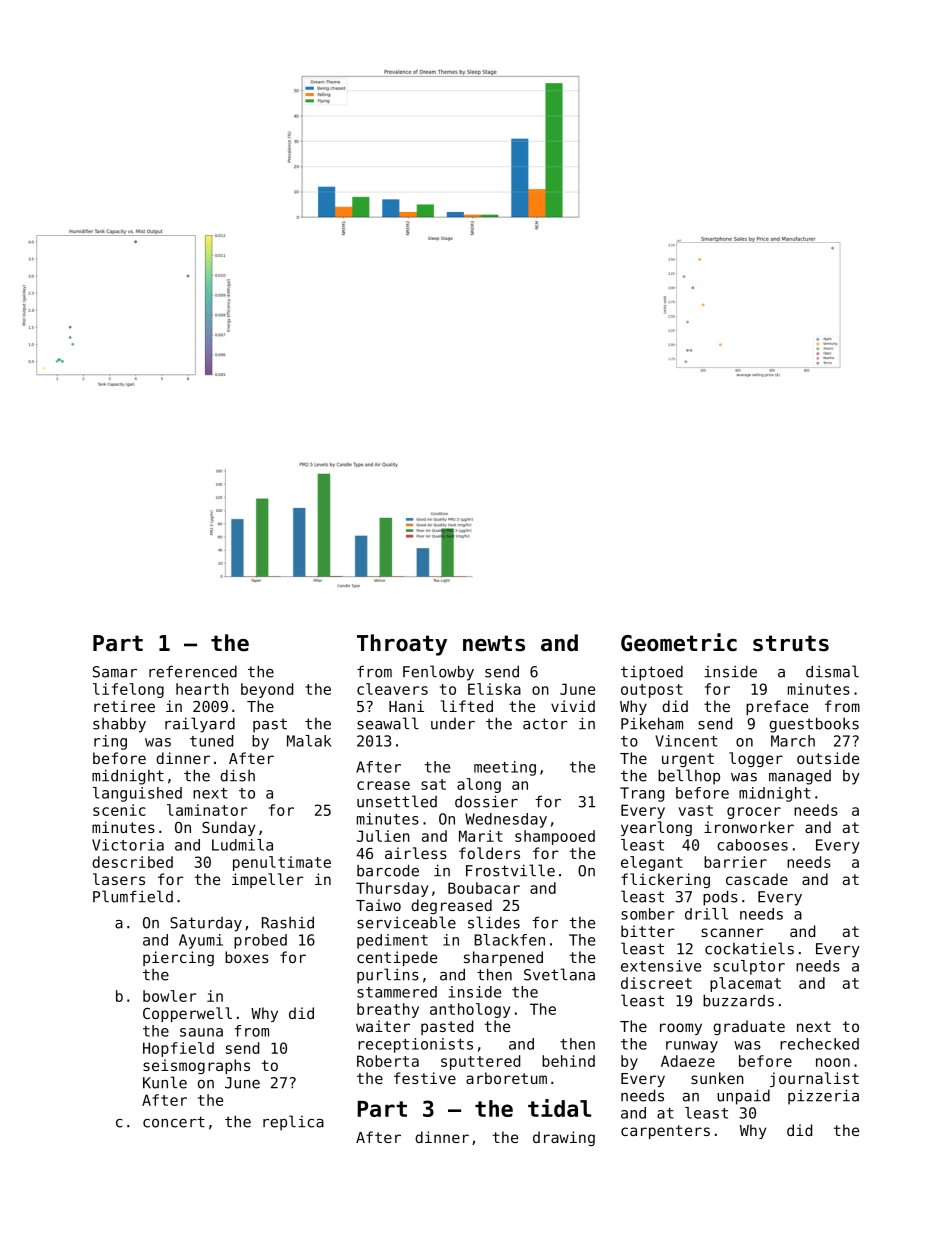 The width and height of the document is (952, 1233). Describe the element at coordinates (754, 813) in the document. I see `grocer` at that location.
